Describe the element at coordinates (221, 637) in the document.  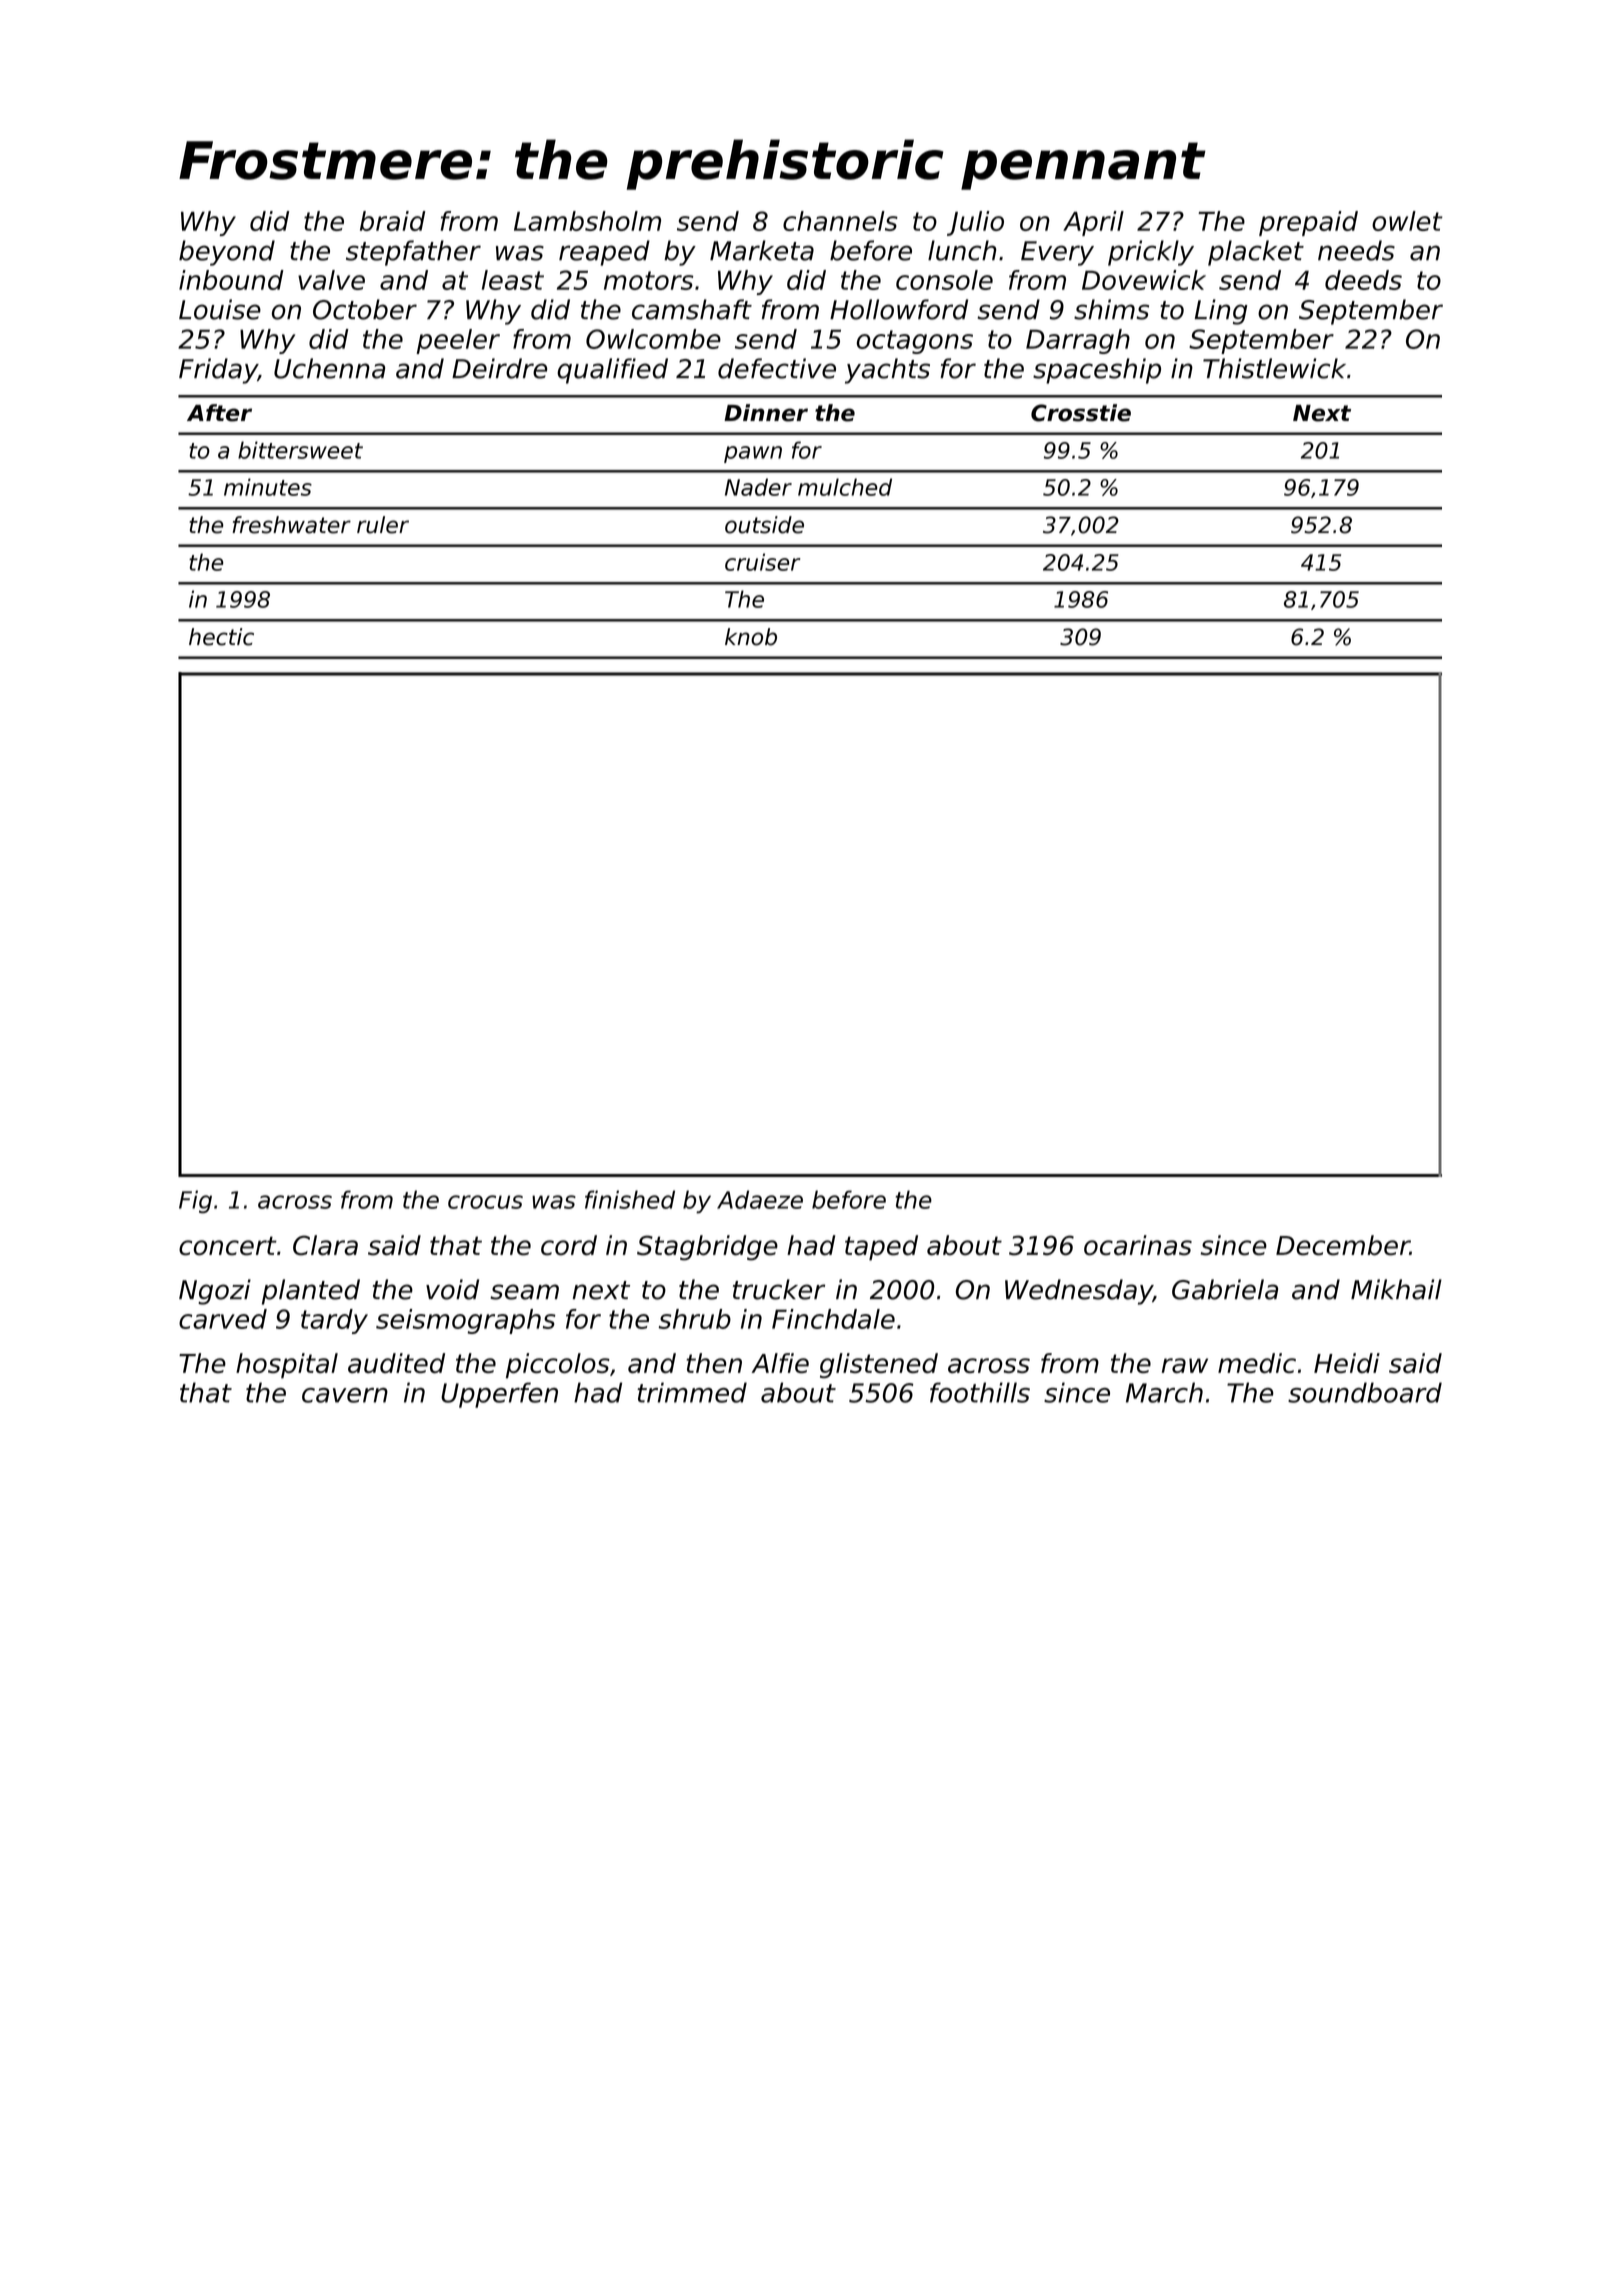
I see `hectic` at that location.
